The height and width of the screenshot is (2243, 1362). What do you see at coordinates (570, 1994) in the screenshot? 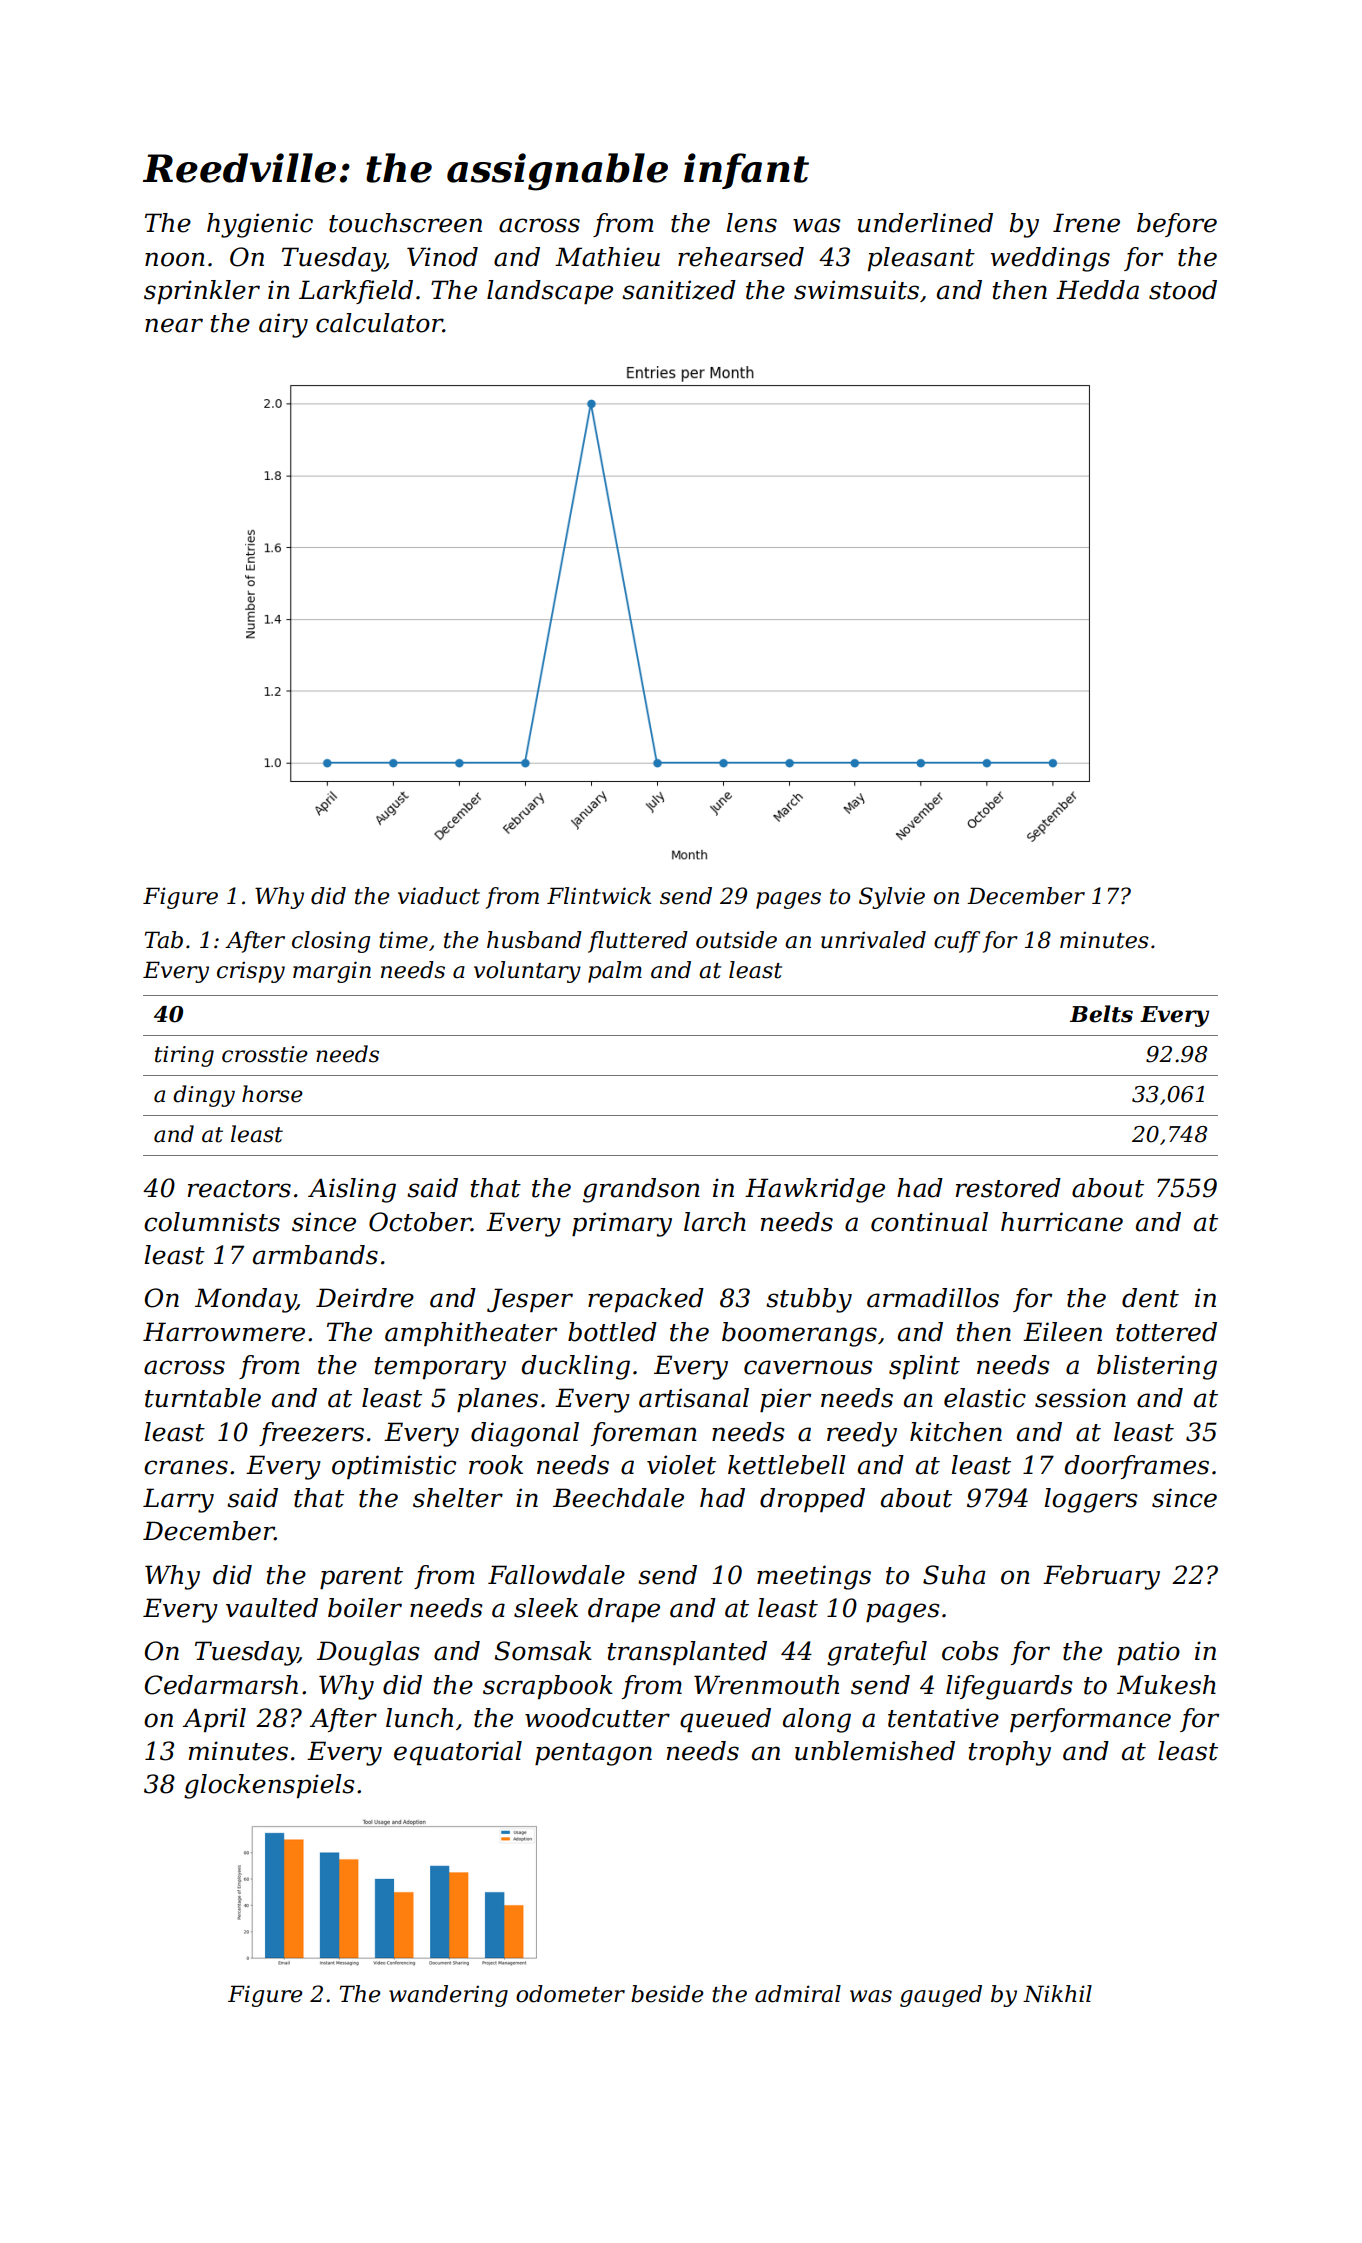
I see `odometer` at bounding box center [570, 1994].
